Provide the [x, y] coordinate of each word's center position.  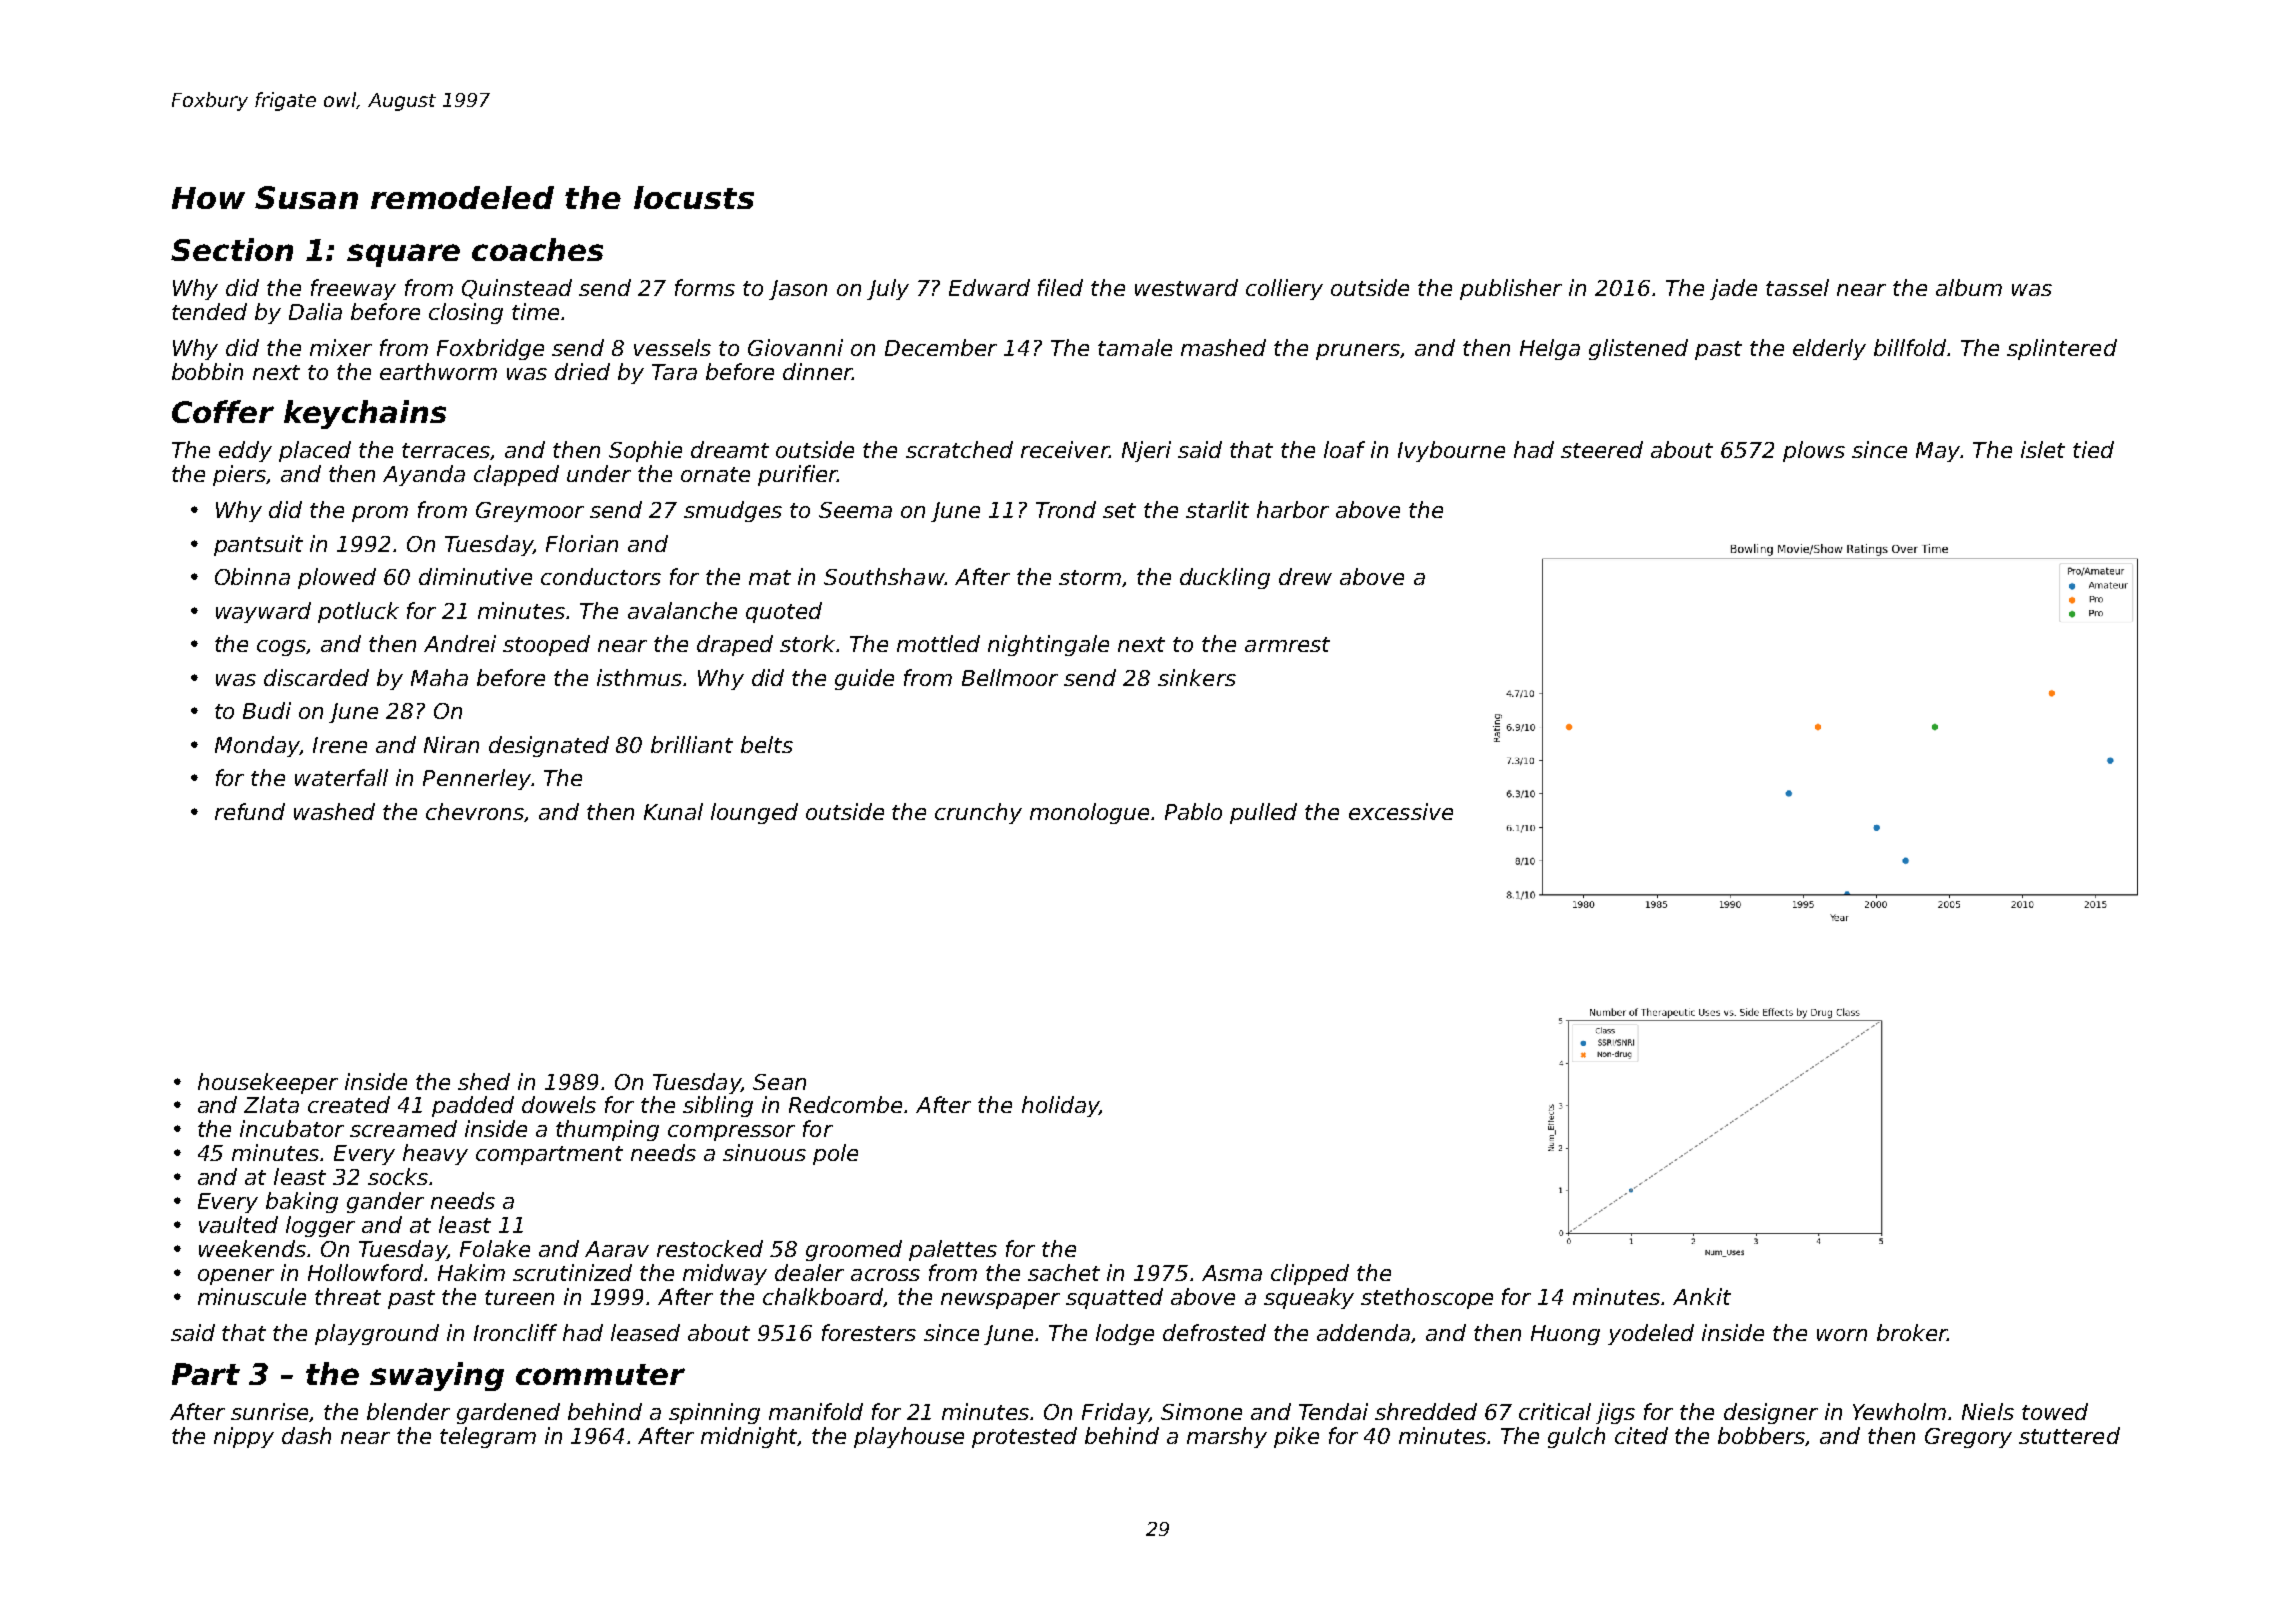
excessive [1401, 811]
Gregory [1968, 1438]
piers [240, 475]
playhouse [909, 1437]
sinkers [1197, 677]
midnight [749, 1437]
